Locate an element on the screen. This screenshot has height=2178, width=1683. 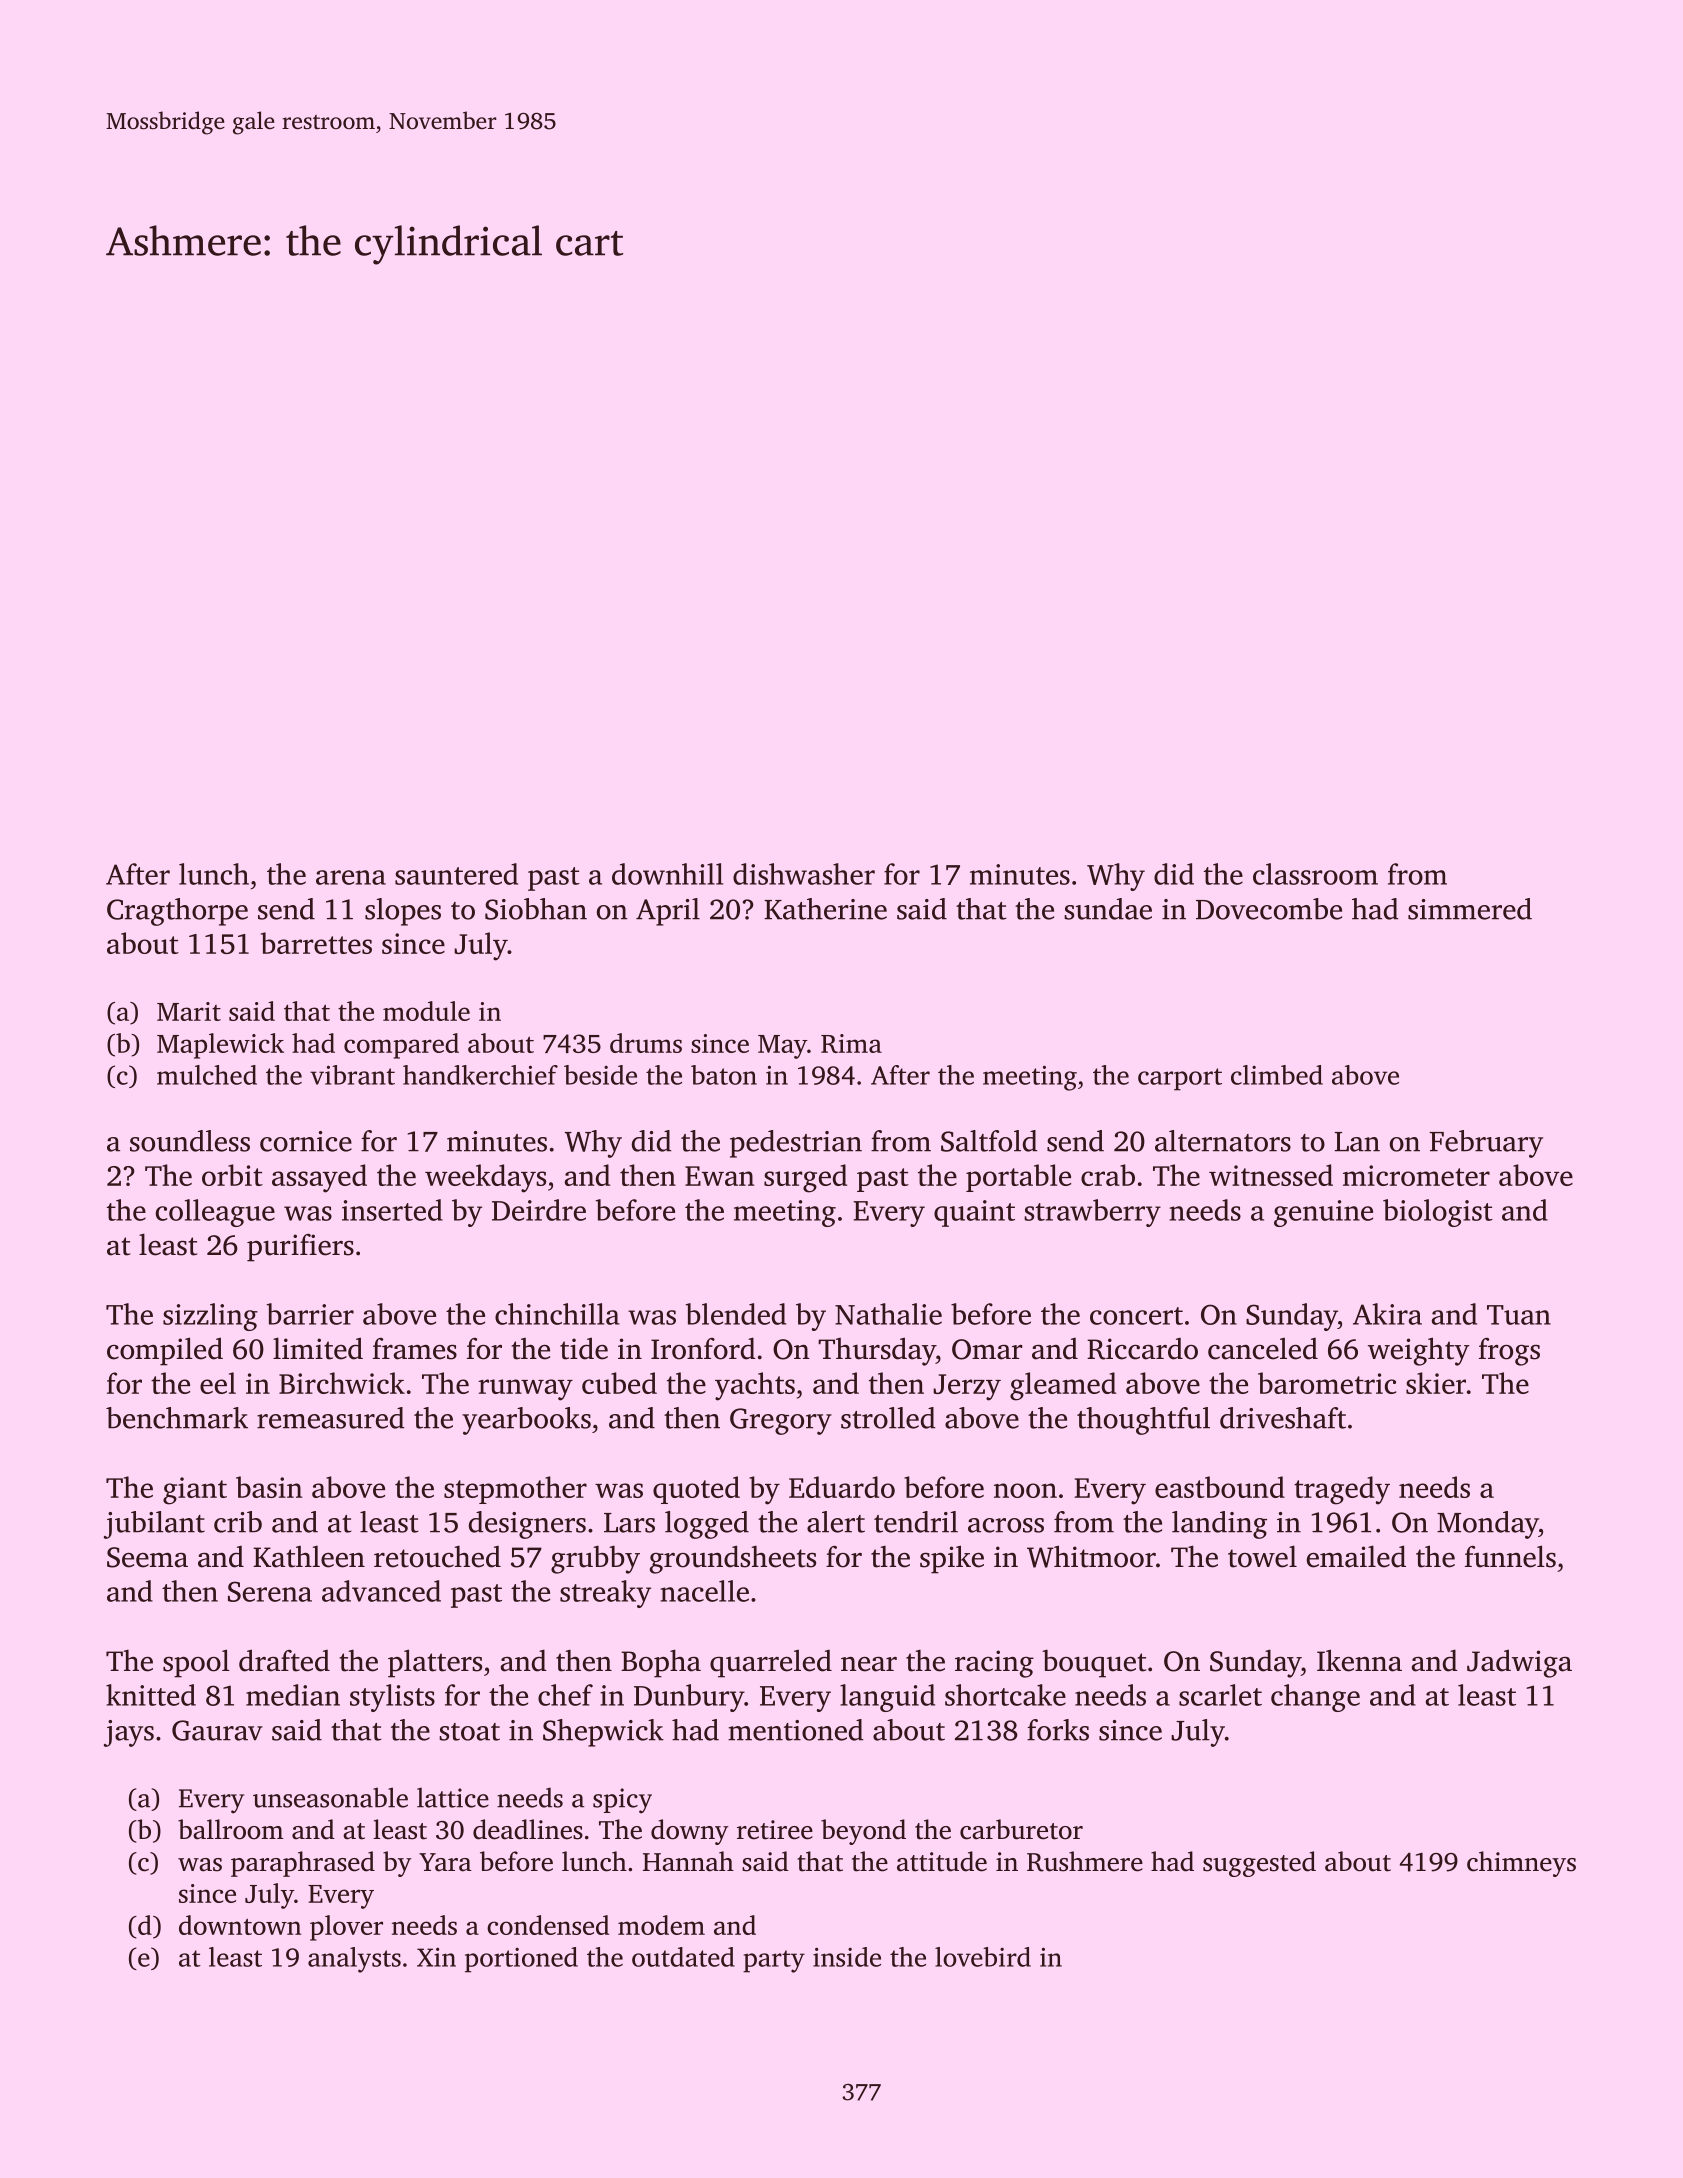
Tuan is located at coordinates (1519, 1315).
